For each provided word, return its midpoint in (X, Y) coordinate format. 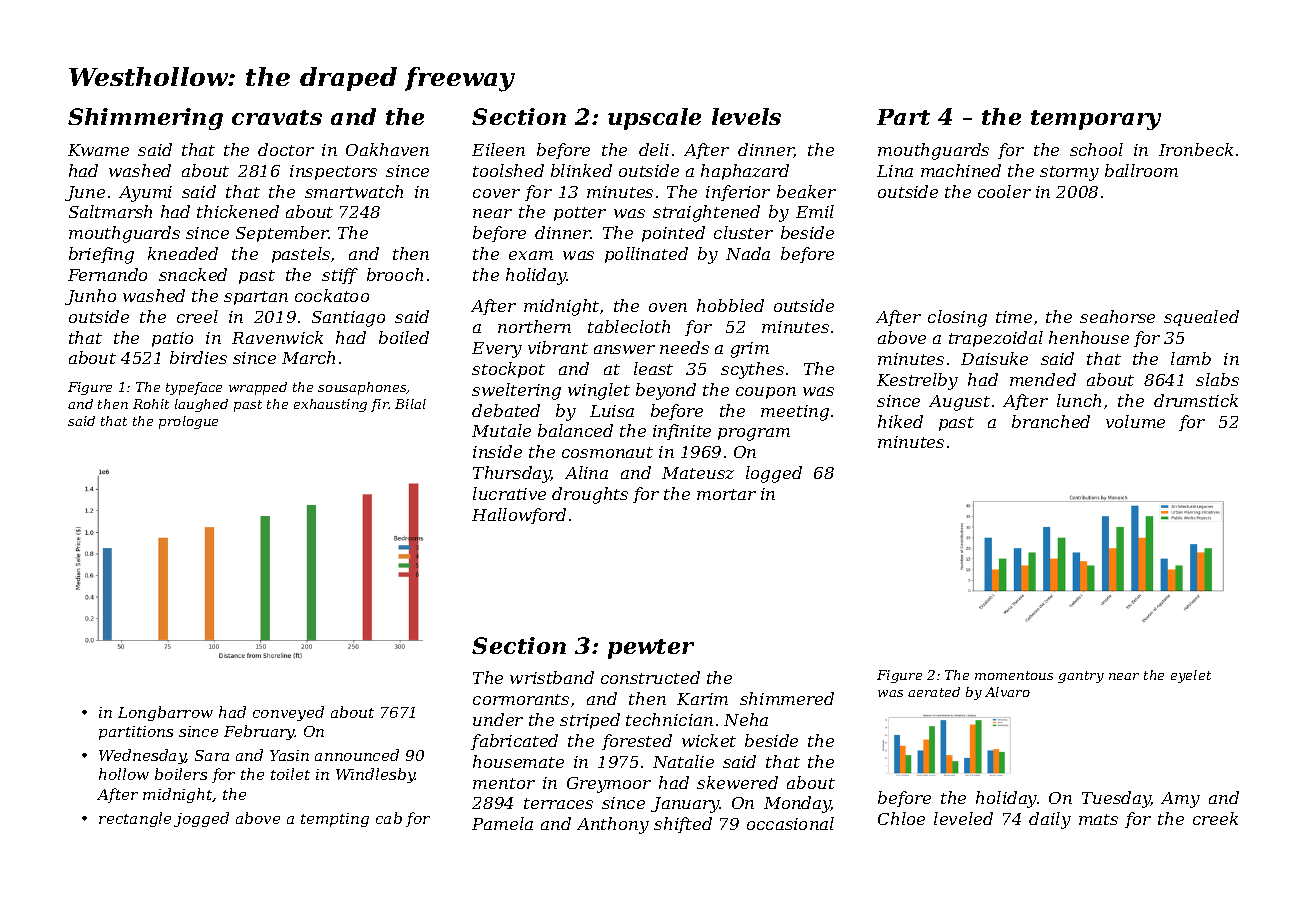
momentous (1014, 675)
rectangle (135, 819)
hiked (900, 421)
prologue (188, 422)
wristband (552, 677)
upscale (654, 119)
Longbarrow (165, 713)
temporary (1096, 120)
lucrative (509, 493)
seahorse (1117, 316)
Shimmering (145, 119)
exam (531, 255)
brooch (395, 274)
